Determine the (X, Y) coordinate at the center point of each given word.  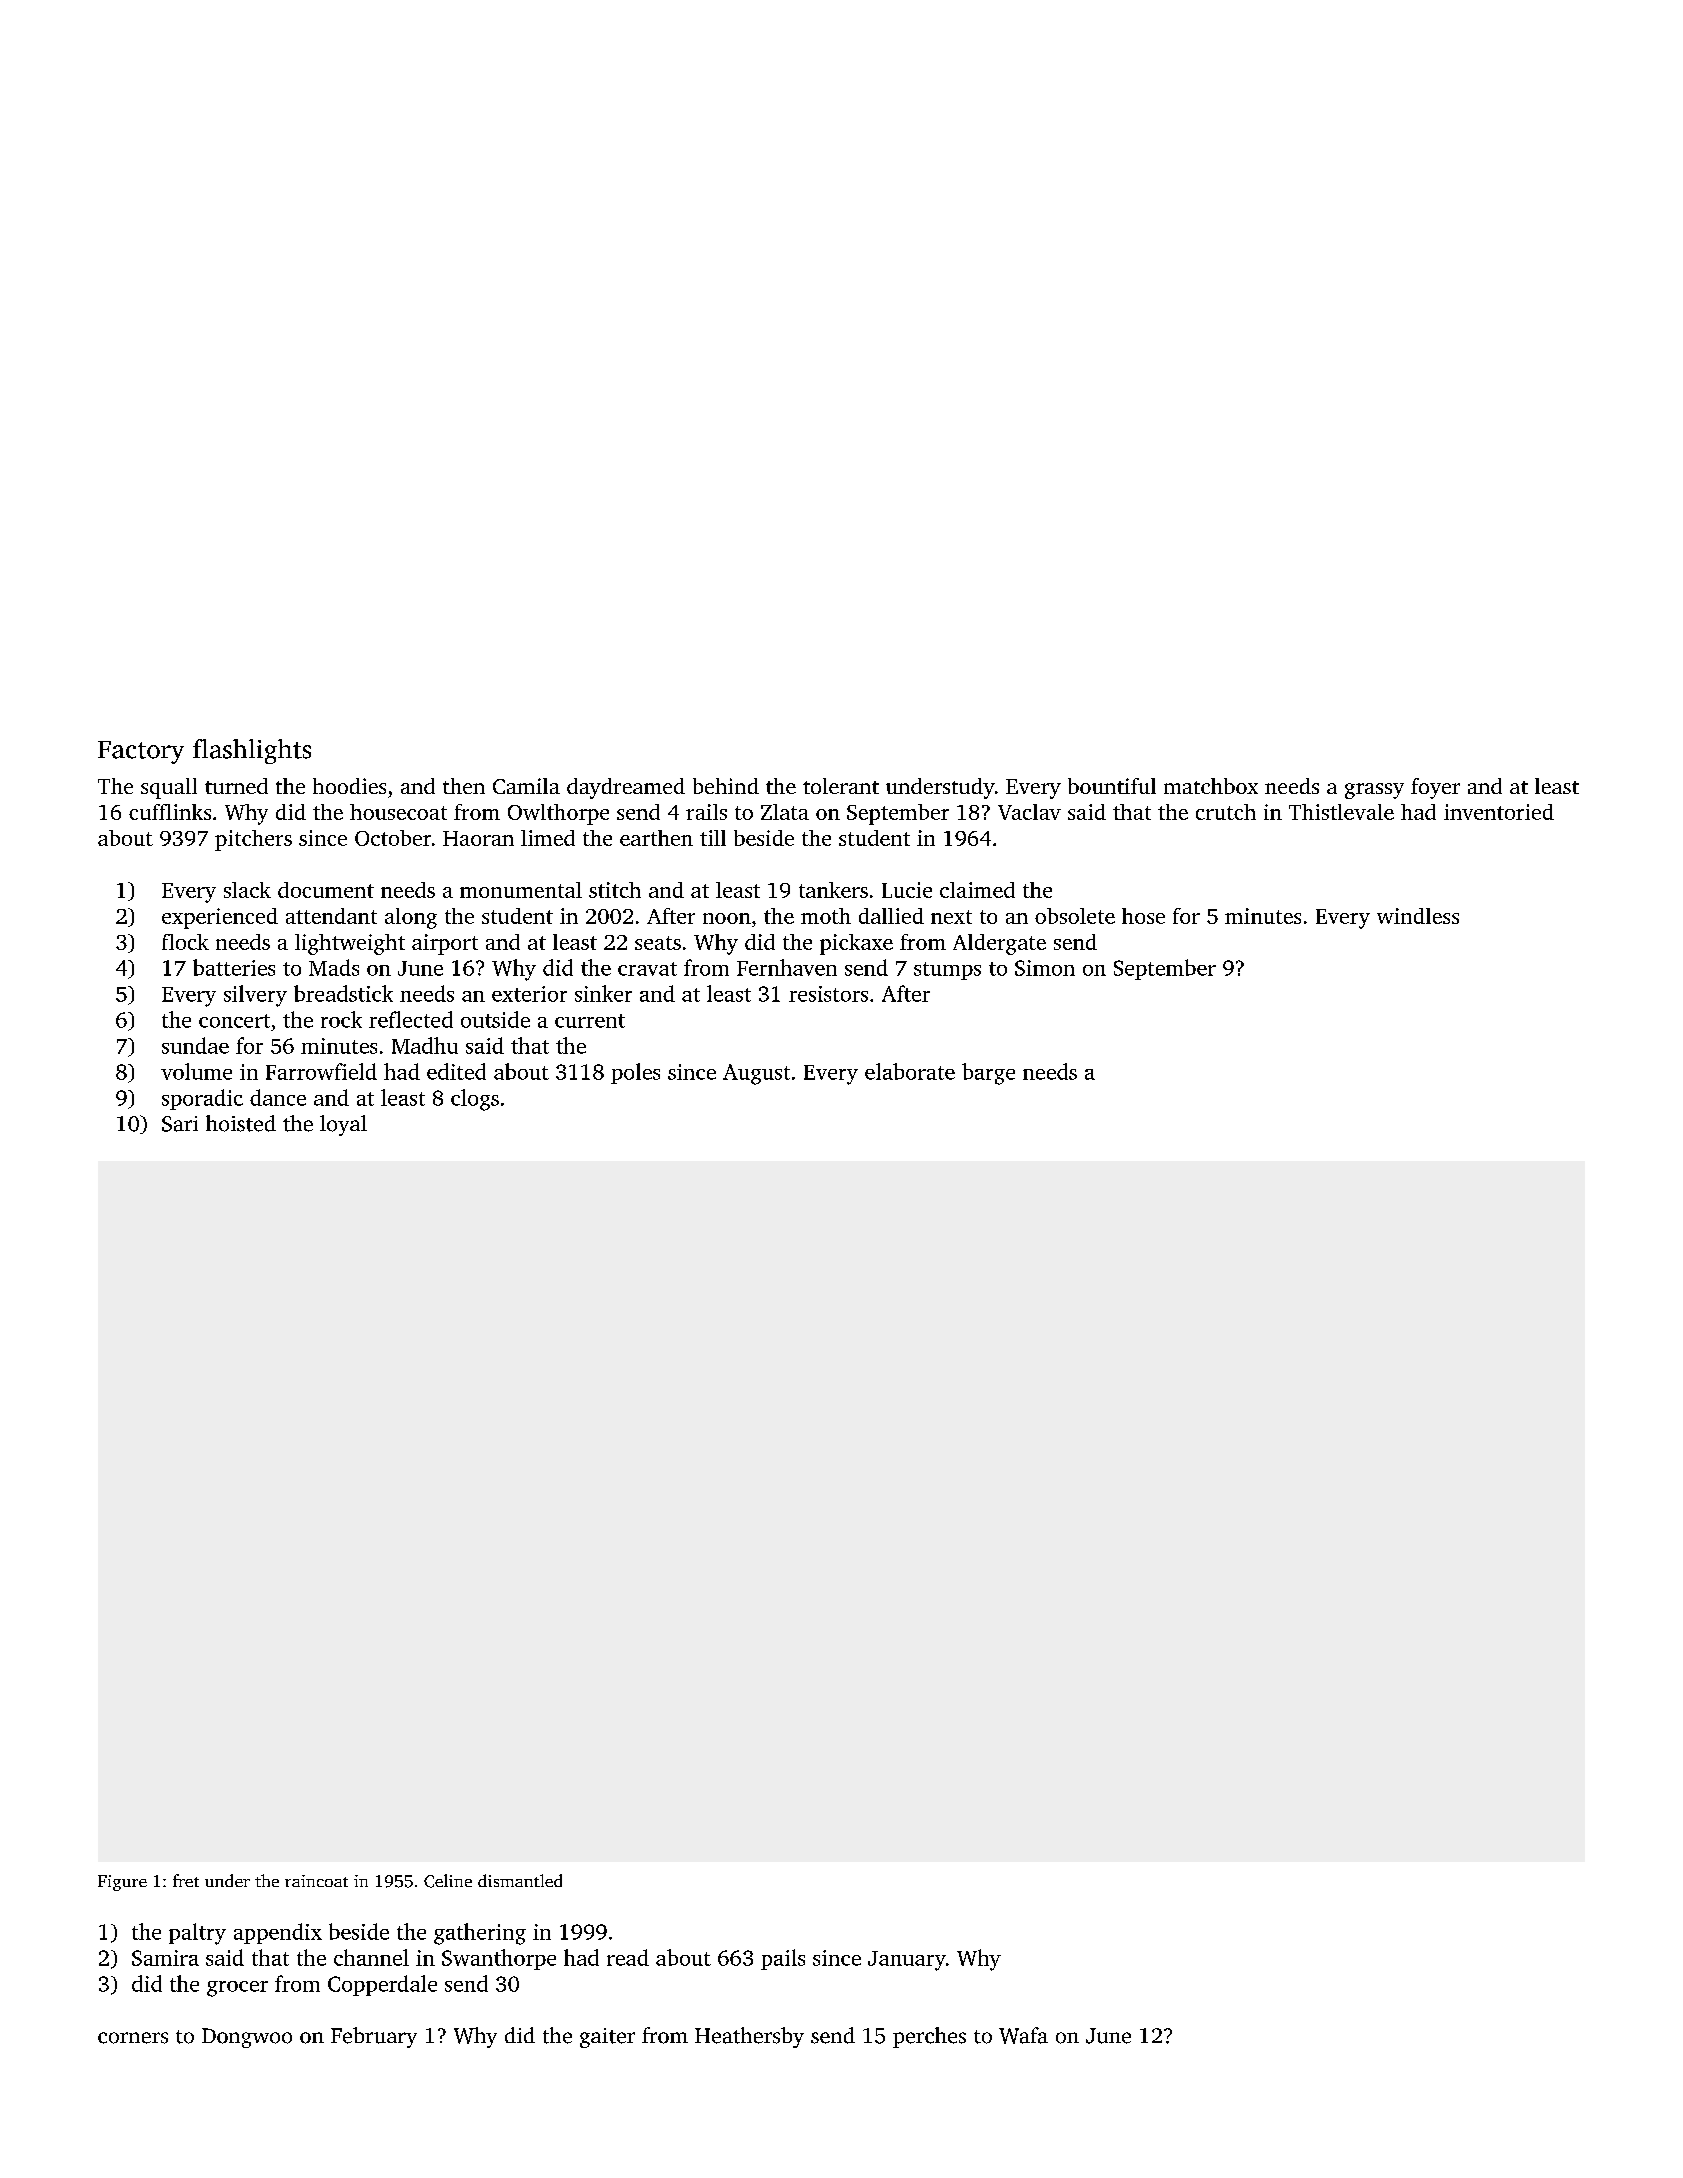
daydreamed (626, 788)
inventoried (1499, 812)
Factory (141, 752)
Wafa (1023, 2035)
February (374, 2037)
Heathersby (749, 2037)
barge (988, 1074)
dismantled (520, 1880)
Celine (448, 1881)
